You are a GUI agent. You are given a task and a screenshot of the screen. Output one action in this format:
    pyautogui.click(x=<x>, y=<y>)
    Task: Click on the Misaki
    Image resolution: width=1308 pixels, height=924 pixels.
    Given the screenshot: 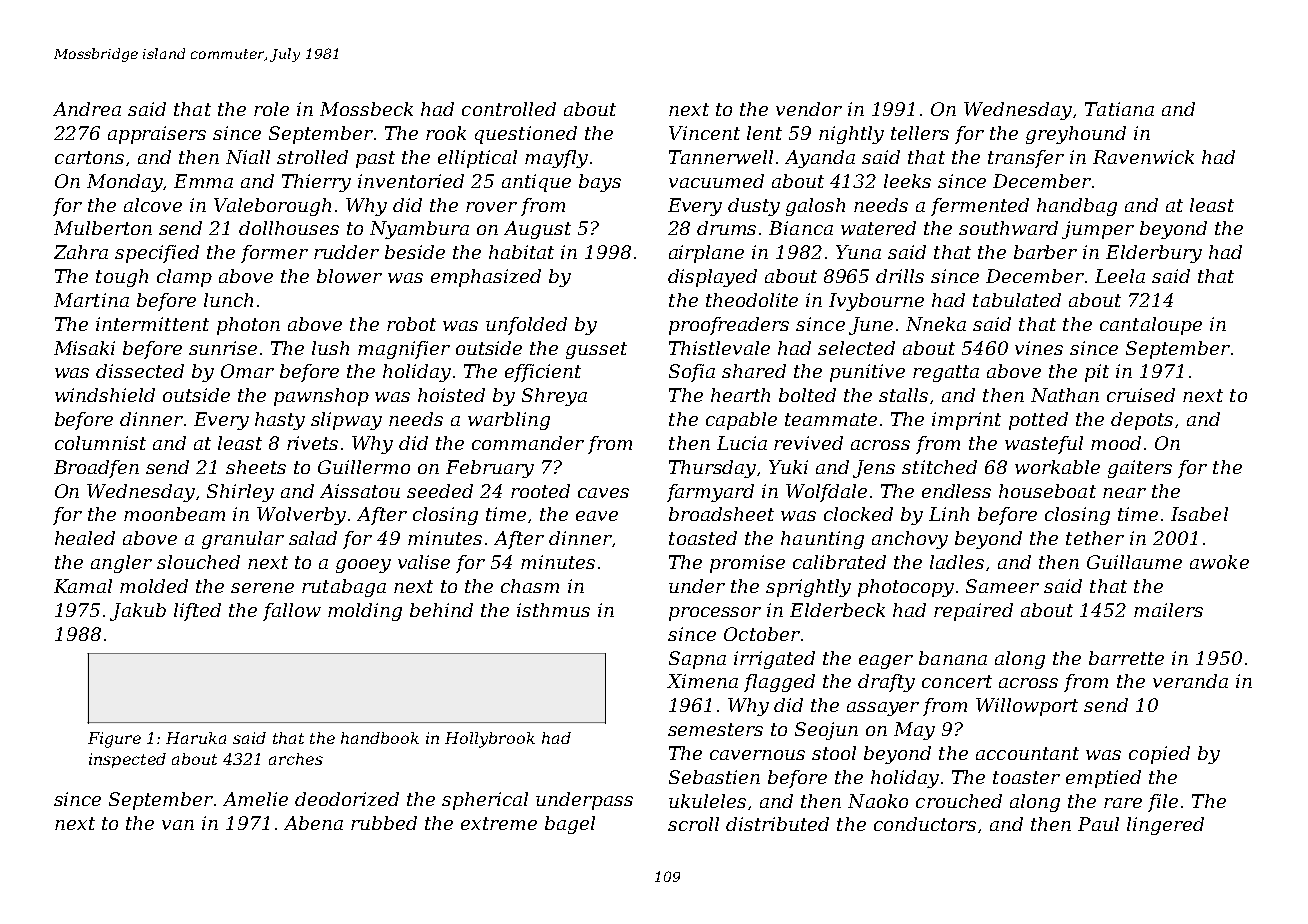 What is the action you would take?
    pyautogui.click(x=84, y=348)
